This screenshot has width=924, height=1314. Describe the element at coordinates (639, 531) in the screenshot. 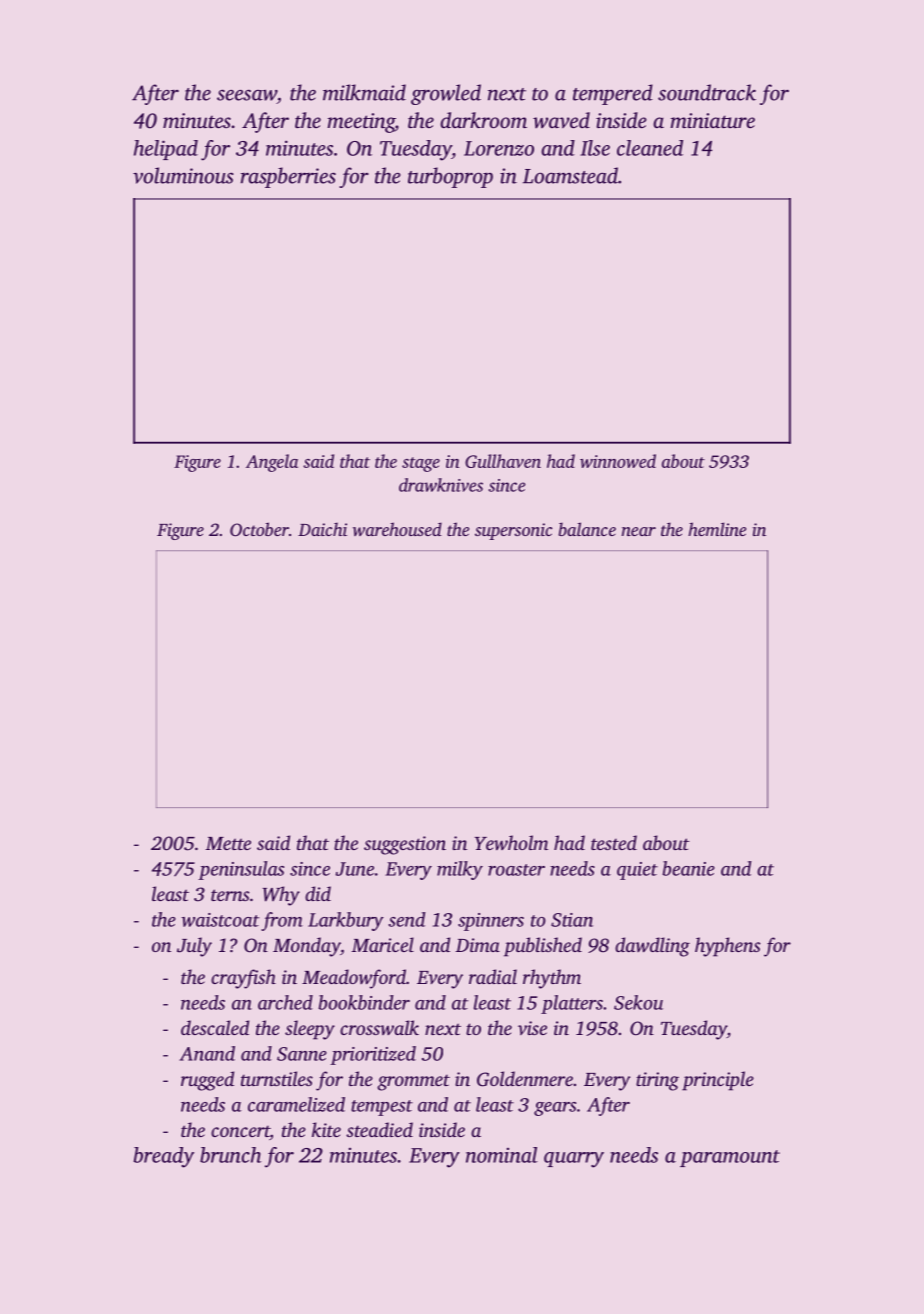

I see `near` at that location.
